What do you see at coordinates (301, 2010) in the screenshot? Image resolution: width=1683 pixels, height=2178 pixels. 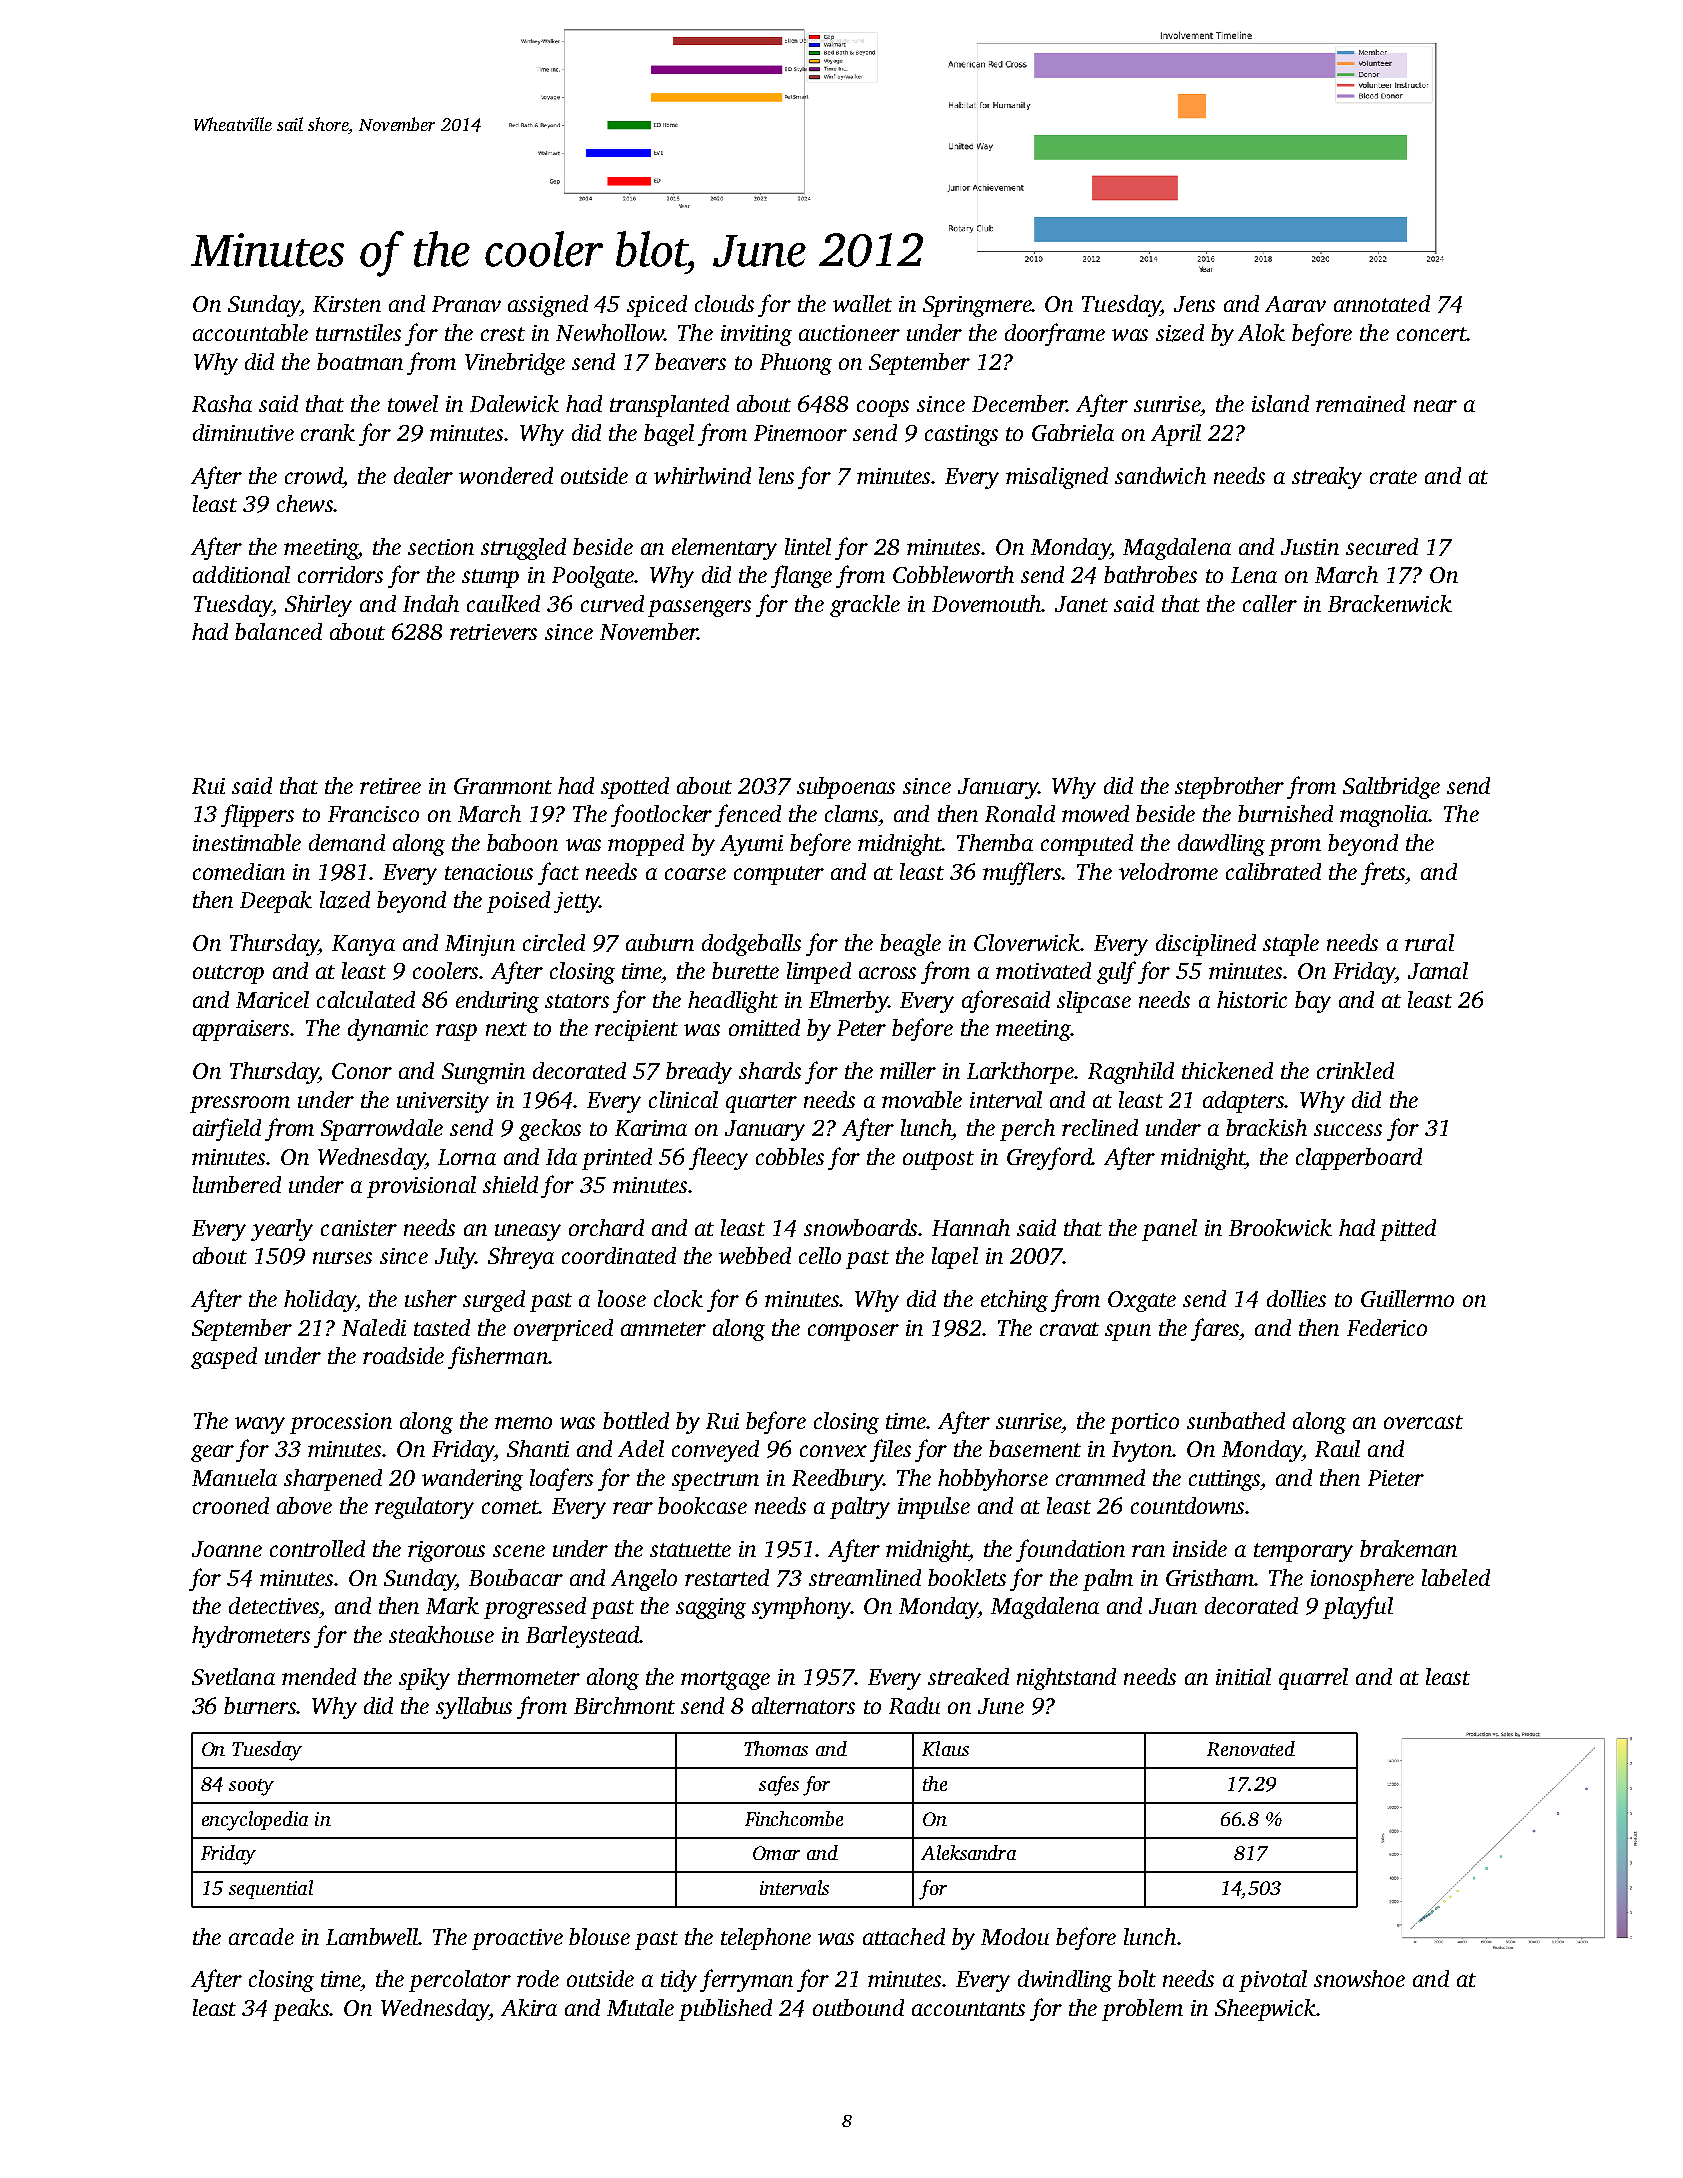 I see `peaks` at bounding box center [301, 2010].
